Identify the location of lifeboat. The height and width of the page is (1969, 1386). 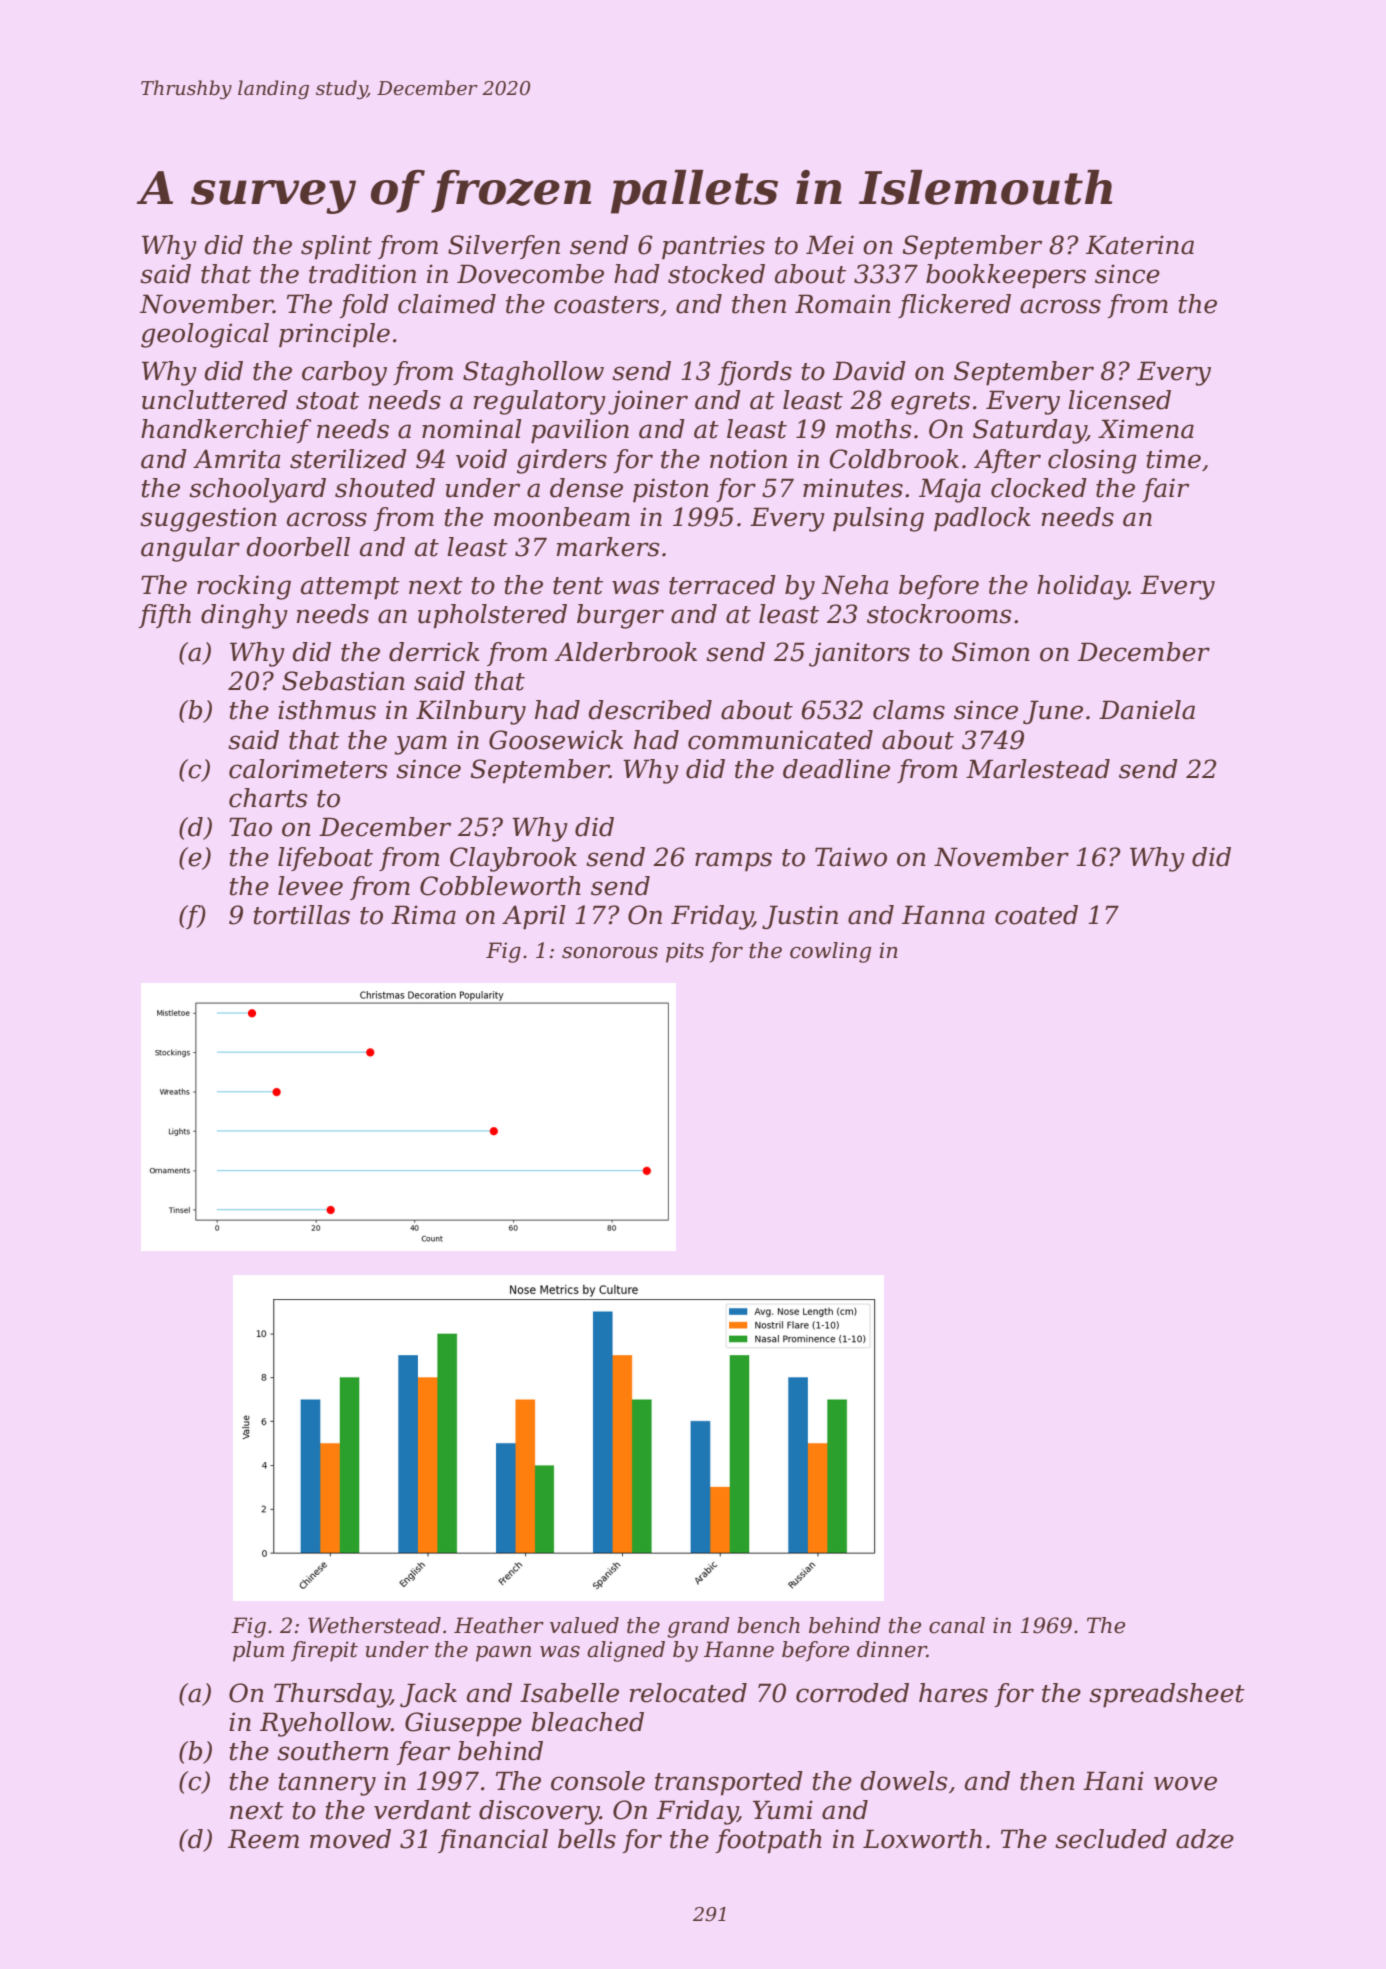
(325, 859).
